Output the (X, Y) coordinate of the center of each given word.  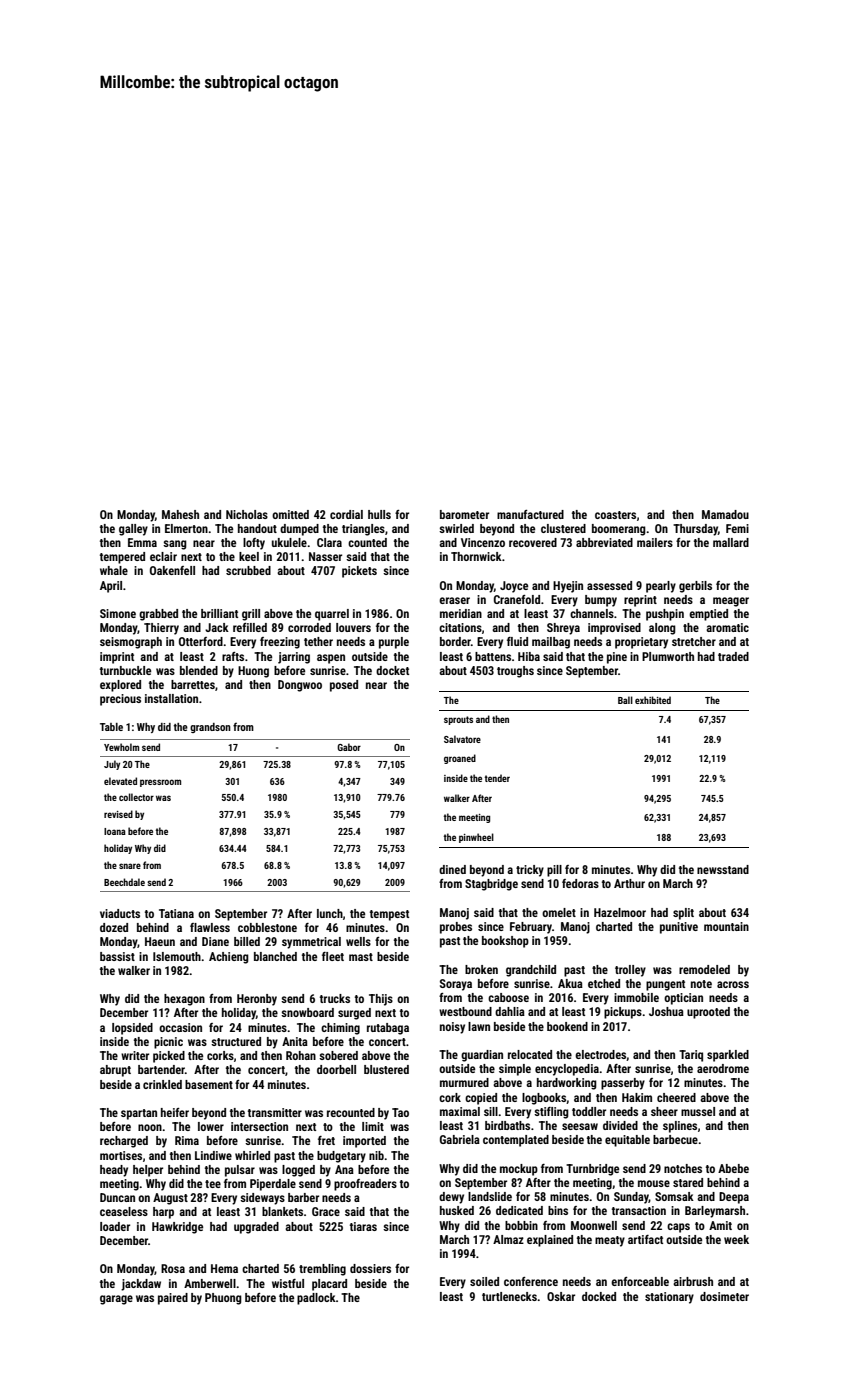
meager (731, 602)
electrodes (601, 1055)
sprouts (458, 720)
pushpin (665, 615)
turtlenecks (509, 1296)
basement (209, 1084)
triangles (363, 530)
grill (251, 615)
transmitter (275, 1112)
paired (173, 1299)
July (112, 765)
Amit (720, 1225)
